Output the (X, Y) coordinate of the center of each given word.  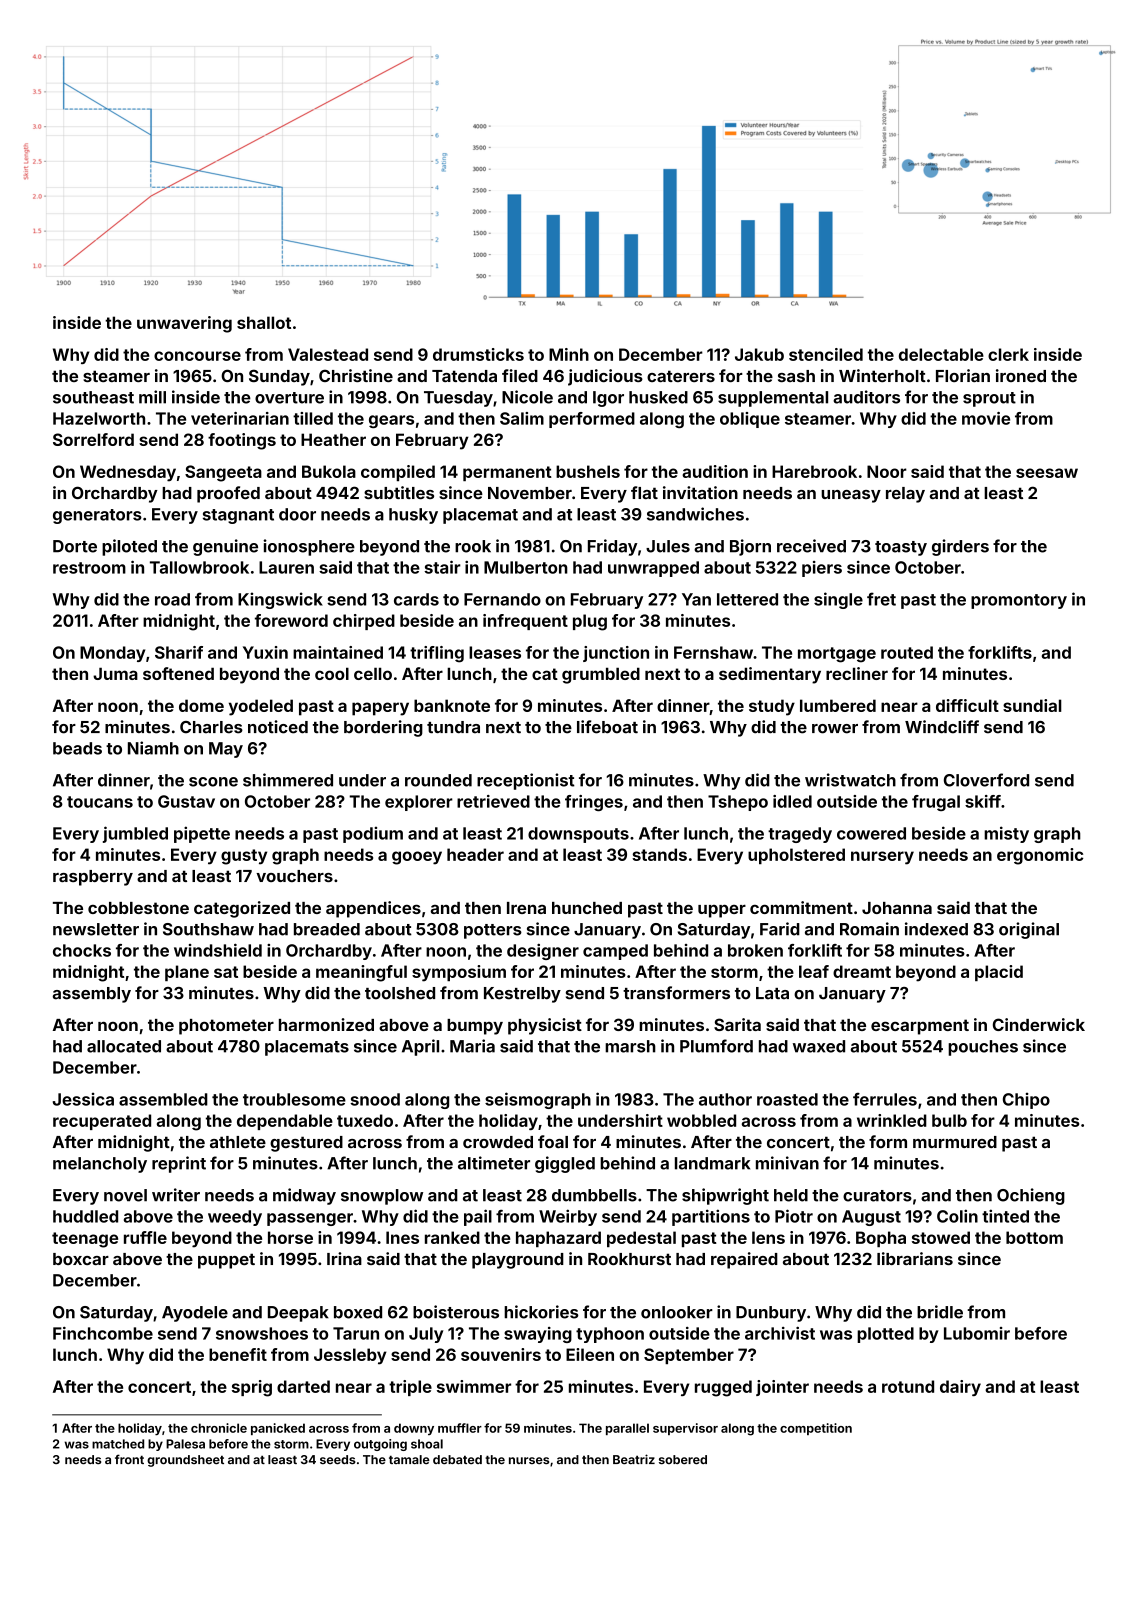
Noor (887, 471)
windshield (218, 950)
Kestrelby (522, 995)
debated (457, 1459)
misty (1006, 834)
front (129, 1459)
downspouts (578, 835)
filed (520, 375)
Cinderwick (1039, 1024)
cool (332, 673)
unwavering (184, 324)
